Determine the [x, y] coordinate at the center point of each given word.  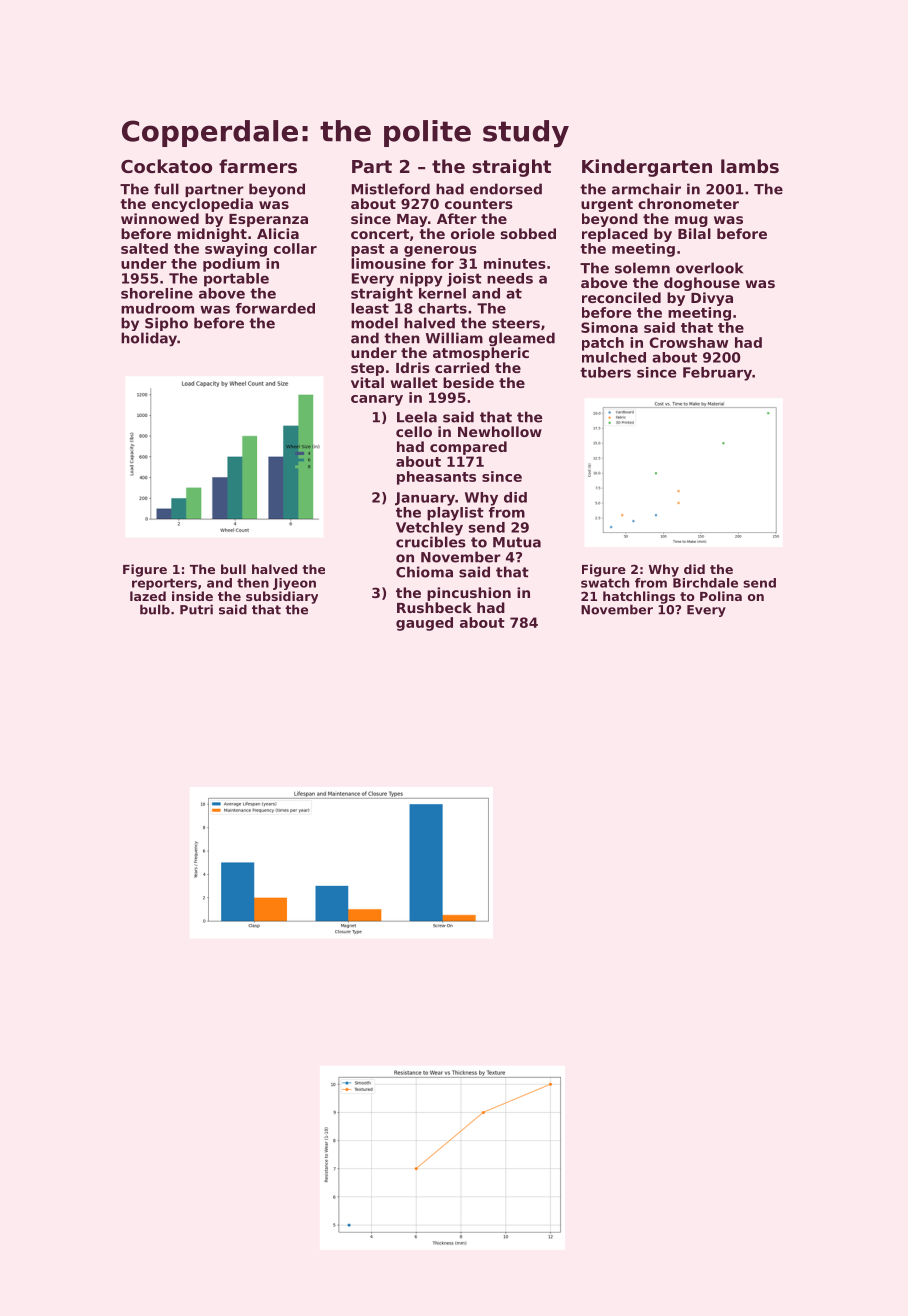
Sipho [166, 324]
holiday [149, 339]
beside [468, 382]
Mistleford [391, 189]
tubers [605, 372]
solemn [642, 268]
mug [691, 221]
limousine [388, 263]
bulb [155, 609]
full [166, 189]
